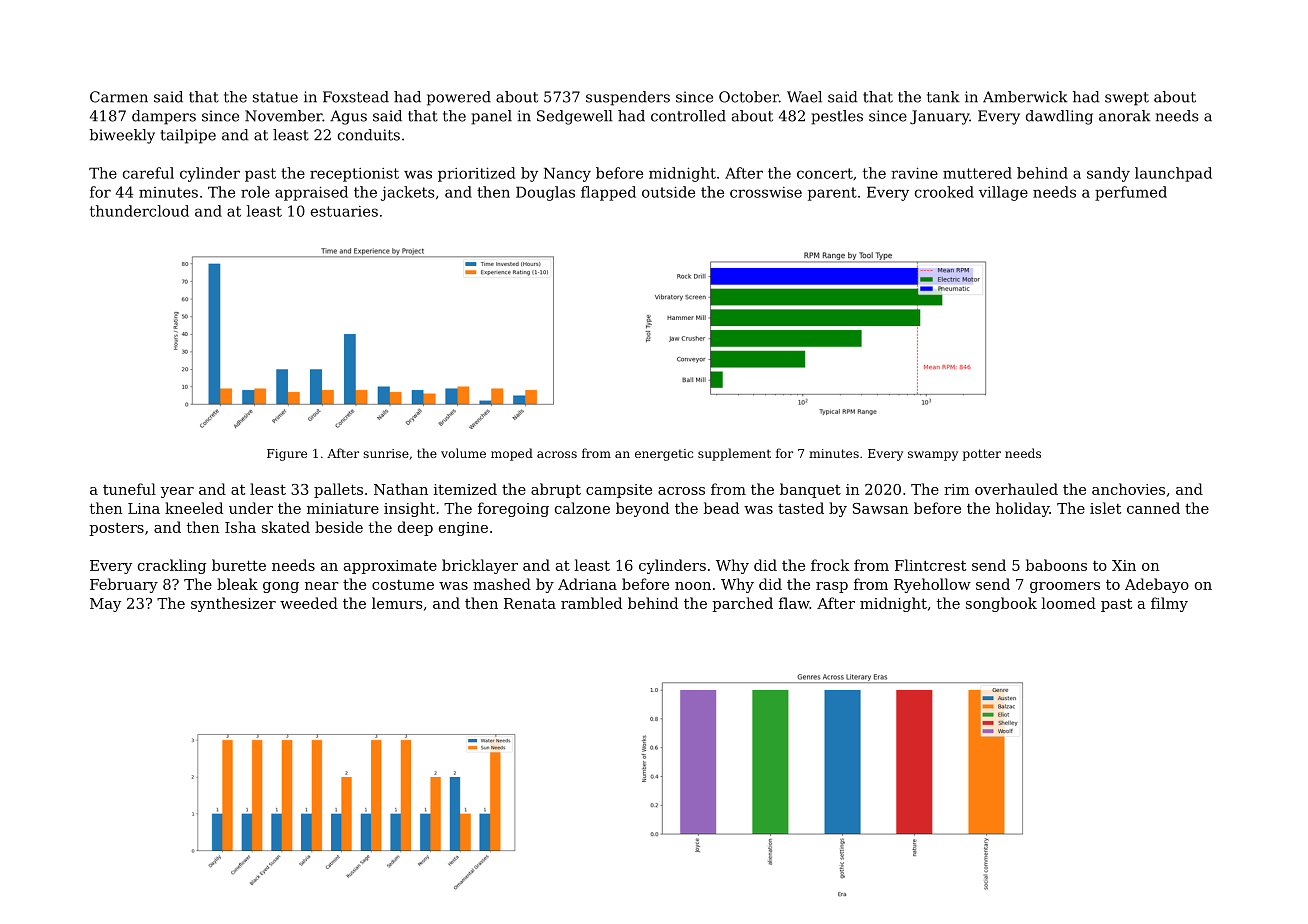 Image resolution: width=1308 pixels, height=924 pixels. I want to click on Wael, so click(804, 97).
